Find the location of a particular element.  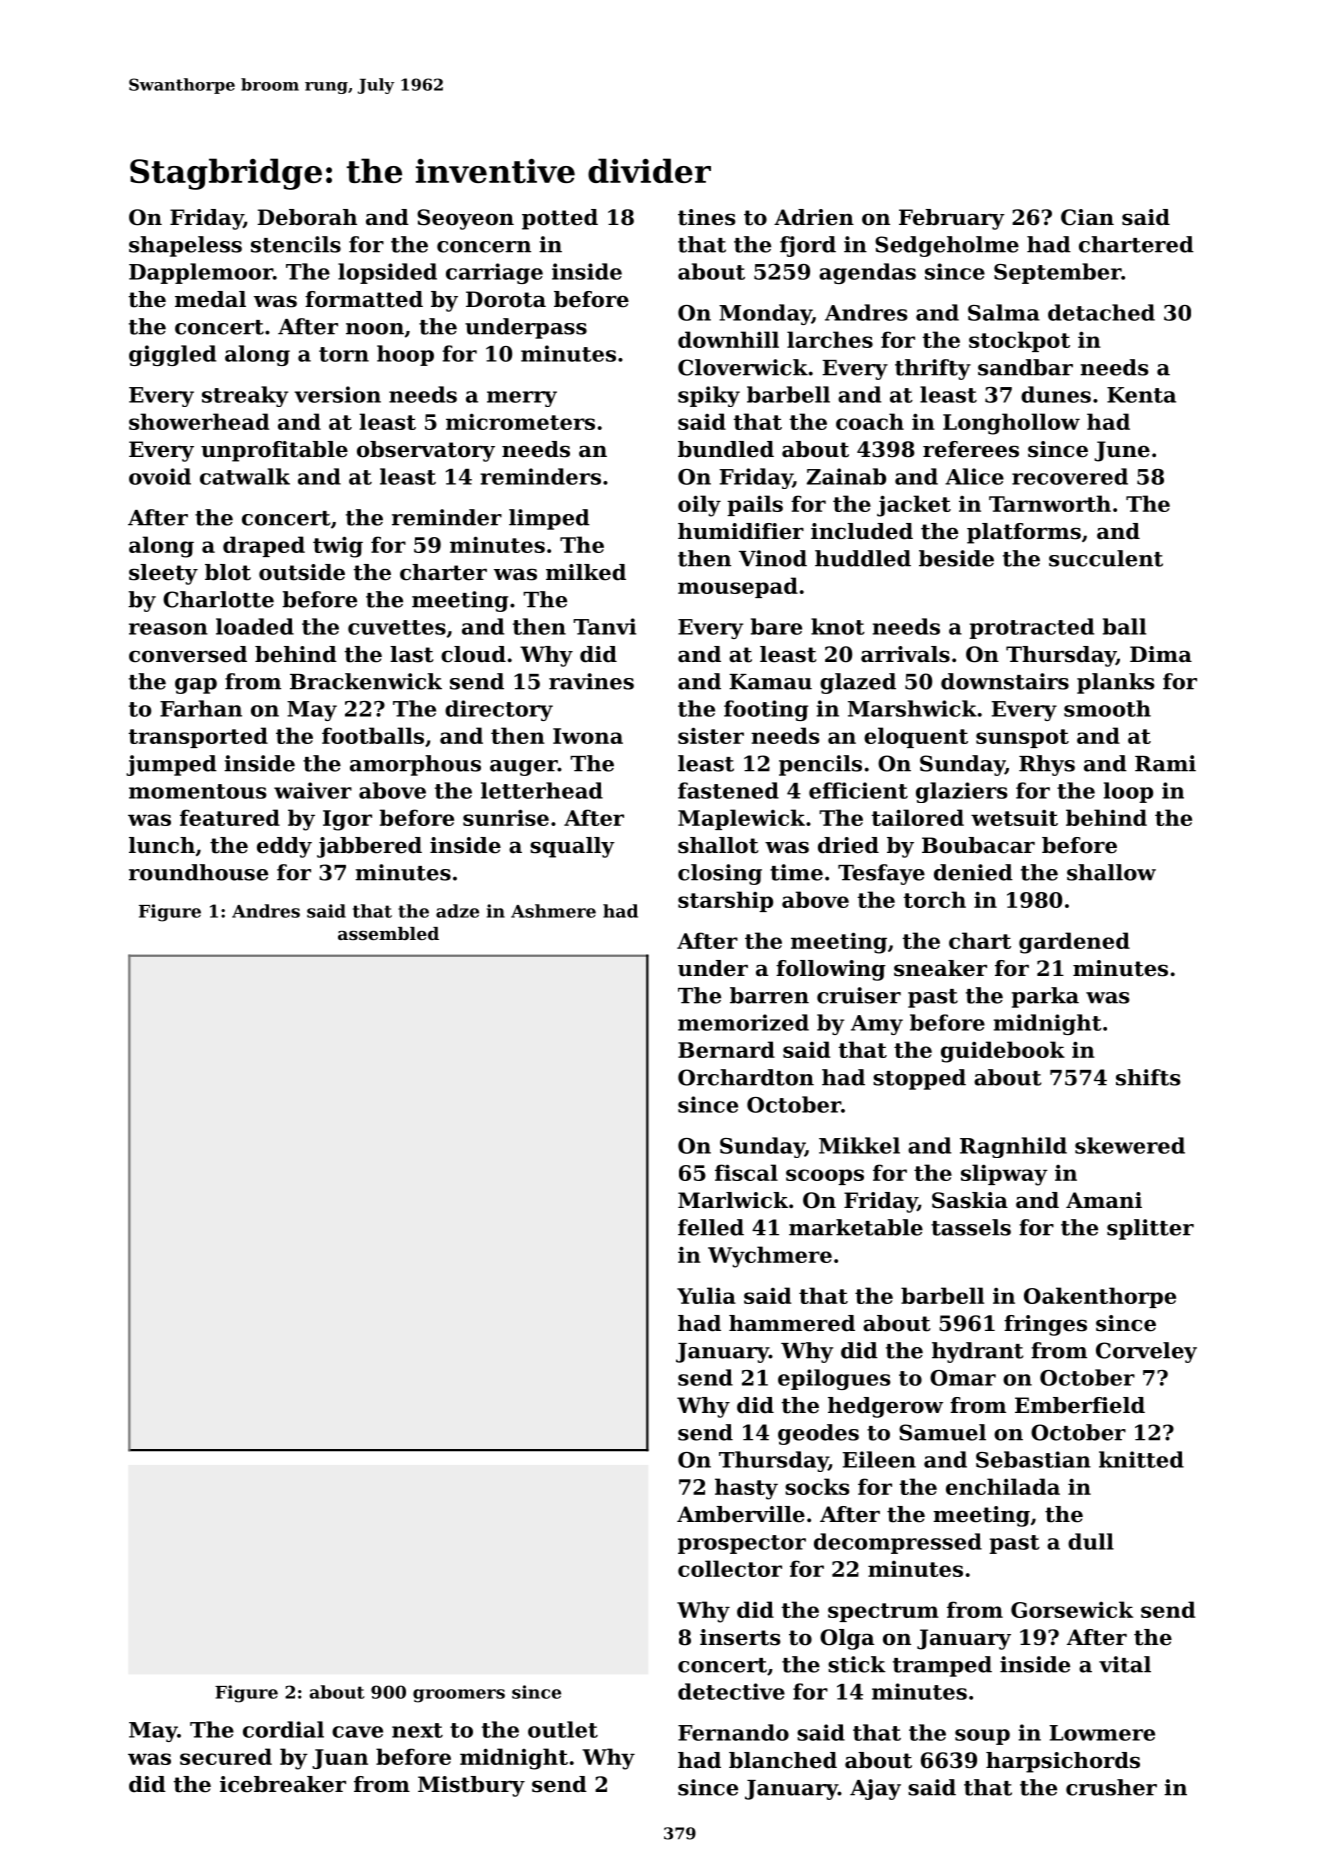

splitter is located at coordinates (1150, 1229).
